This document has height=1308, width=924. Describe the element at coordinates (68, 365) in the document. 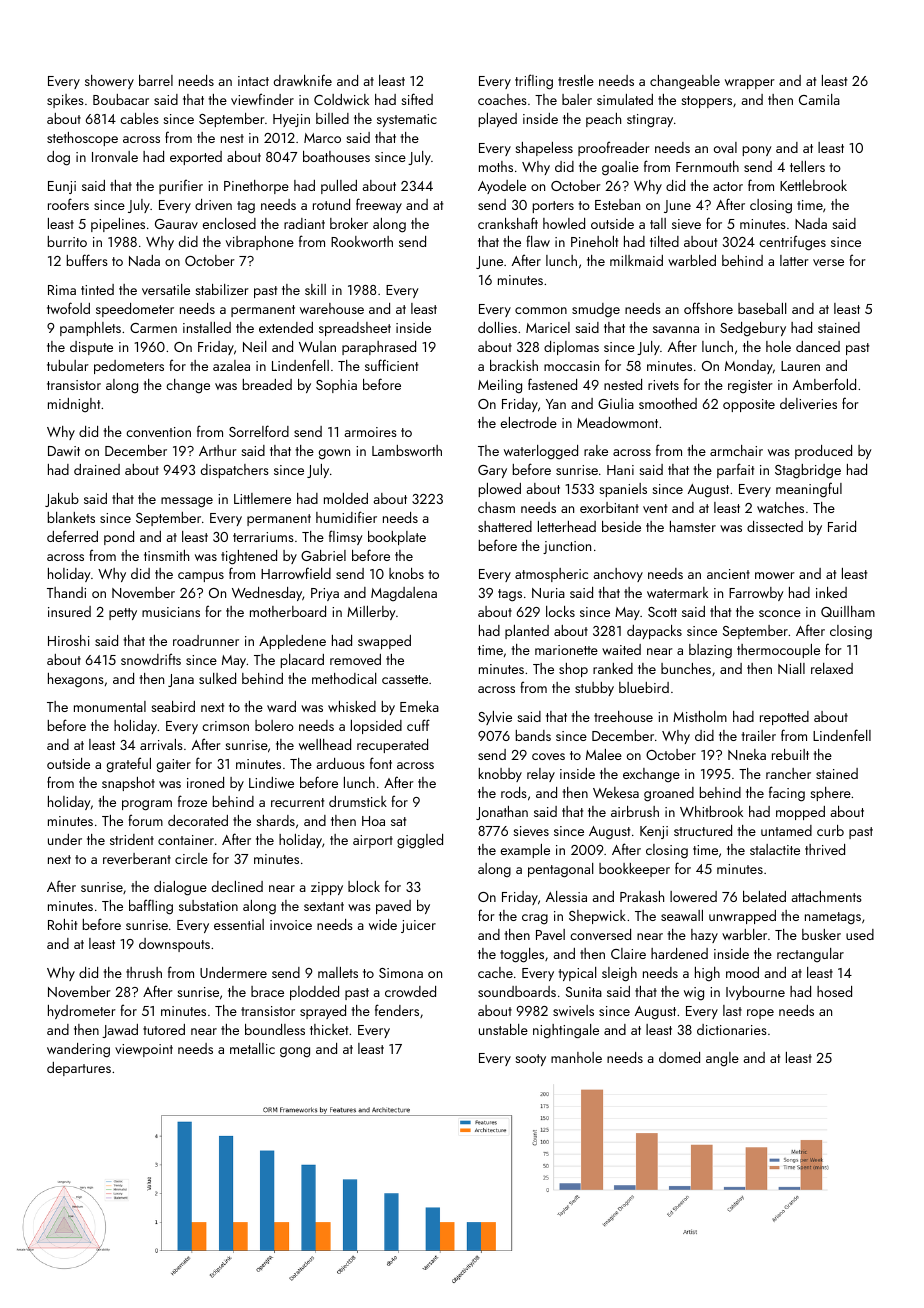

I see `tubular` at that location.
